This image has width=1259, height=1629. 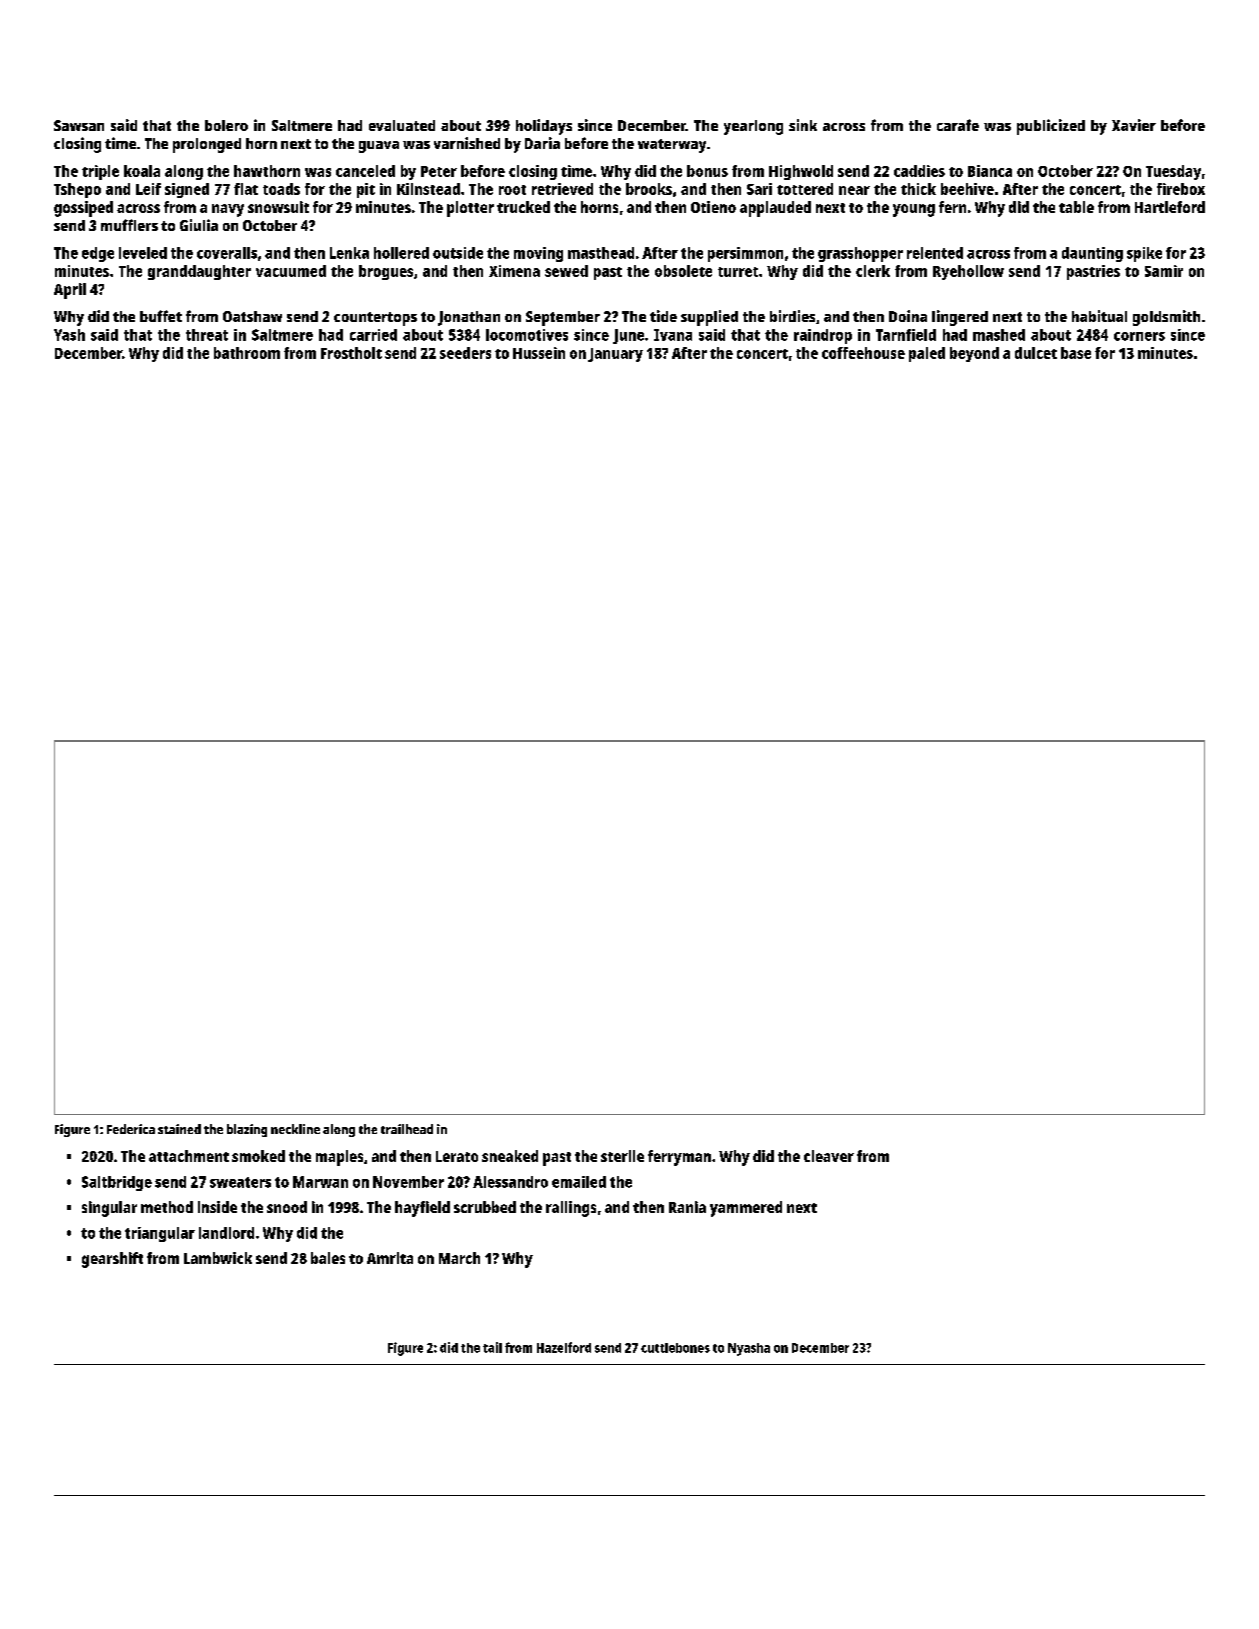 I want to click on neckline, so click(x=295, y=1129).
